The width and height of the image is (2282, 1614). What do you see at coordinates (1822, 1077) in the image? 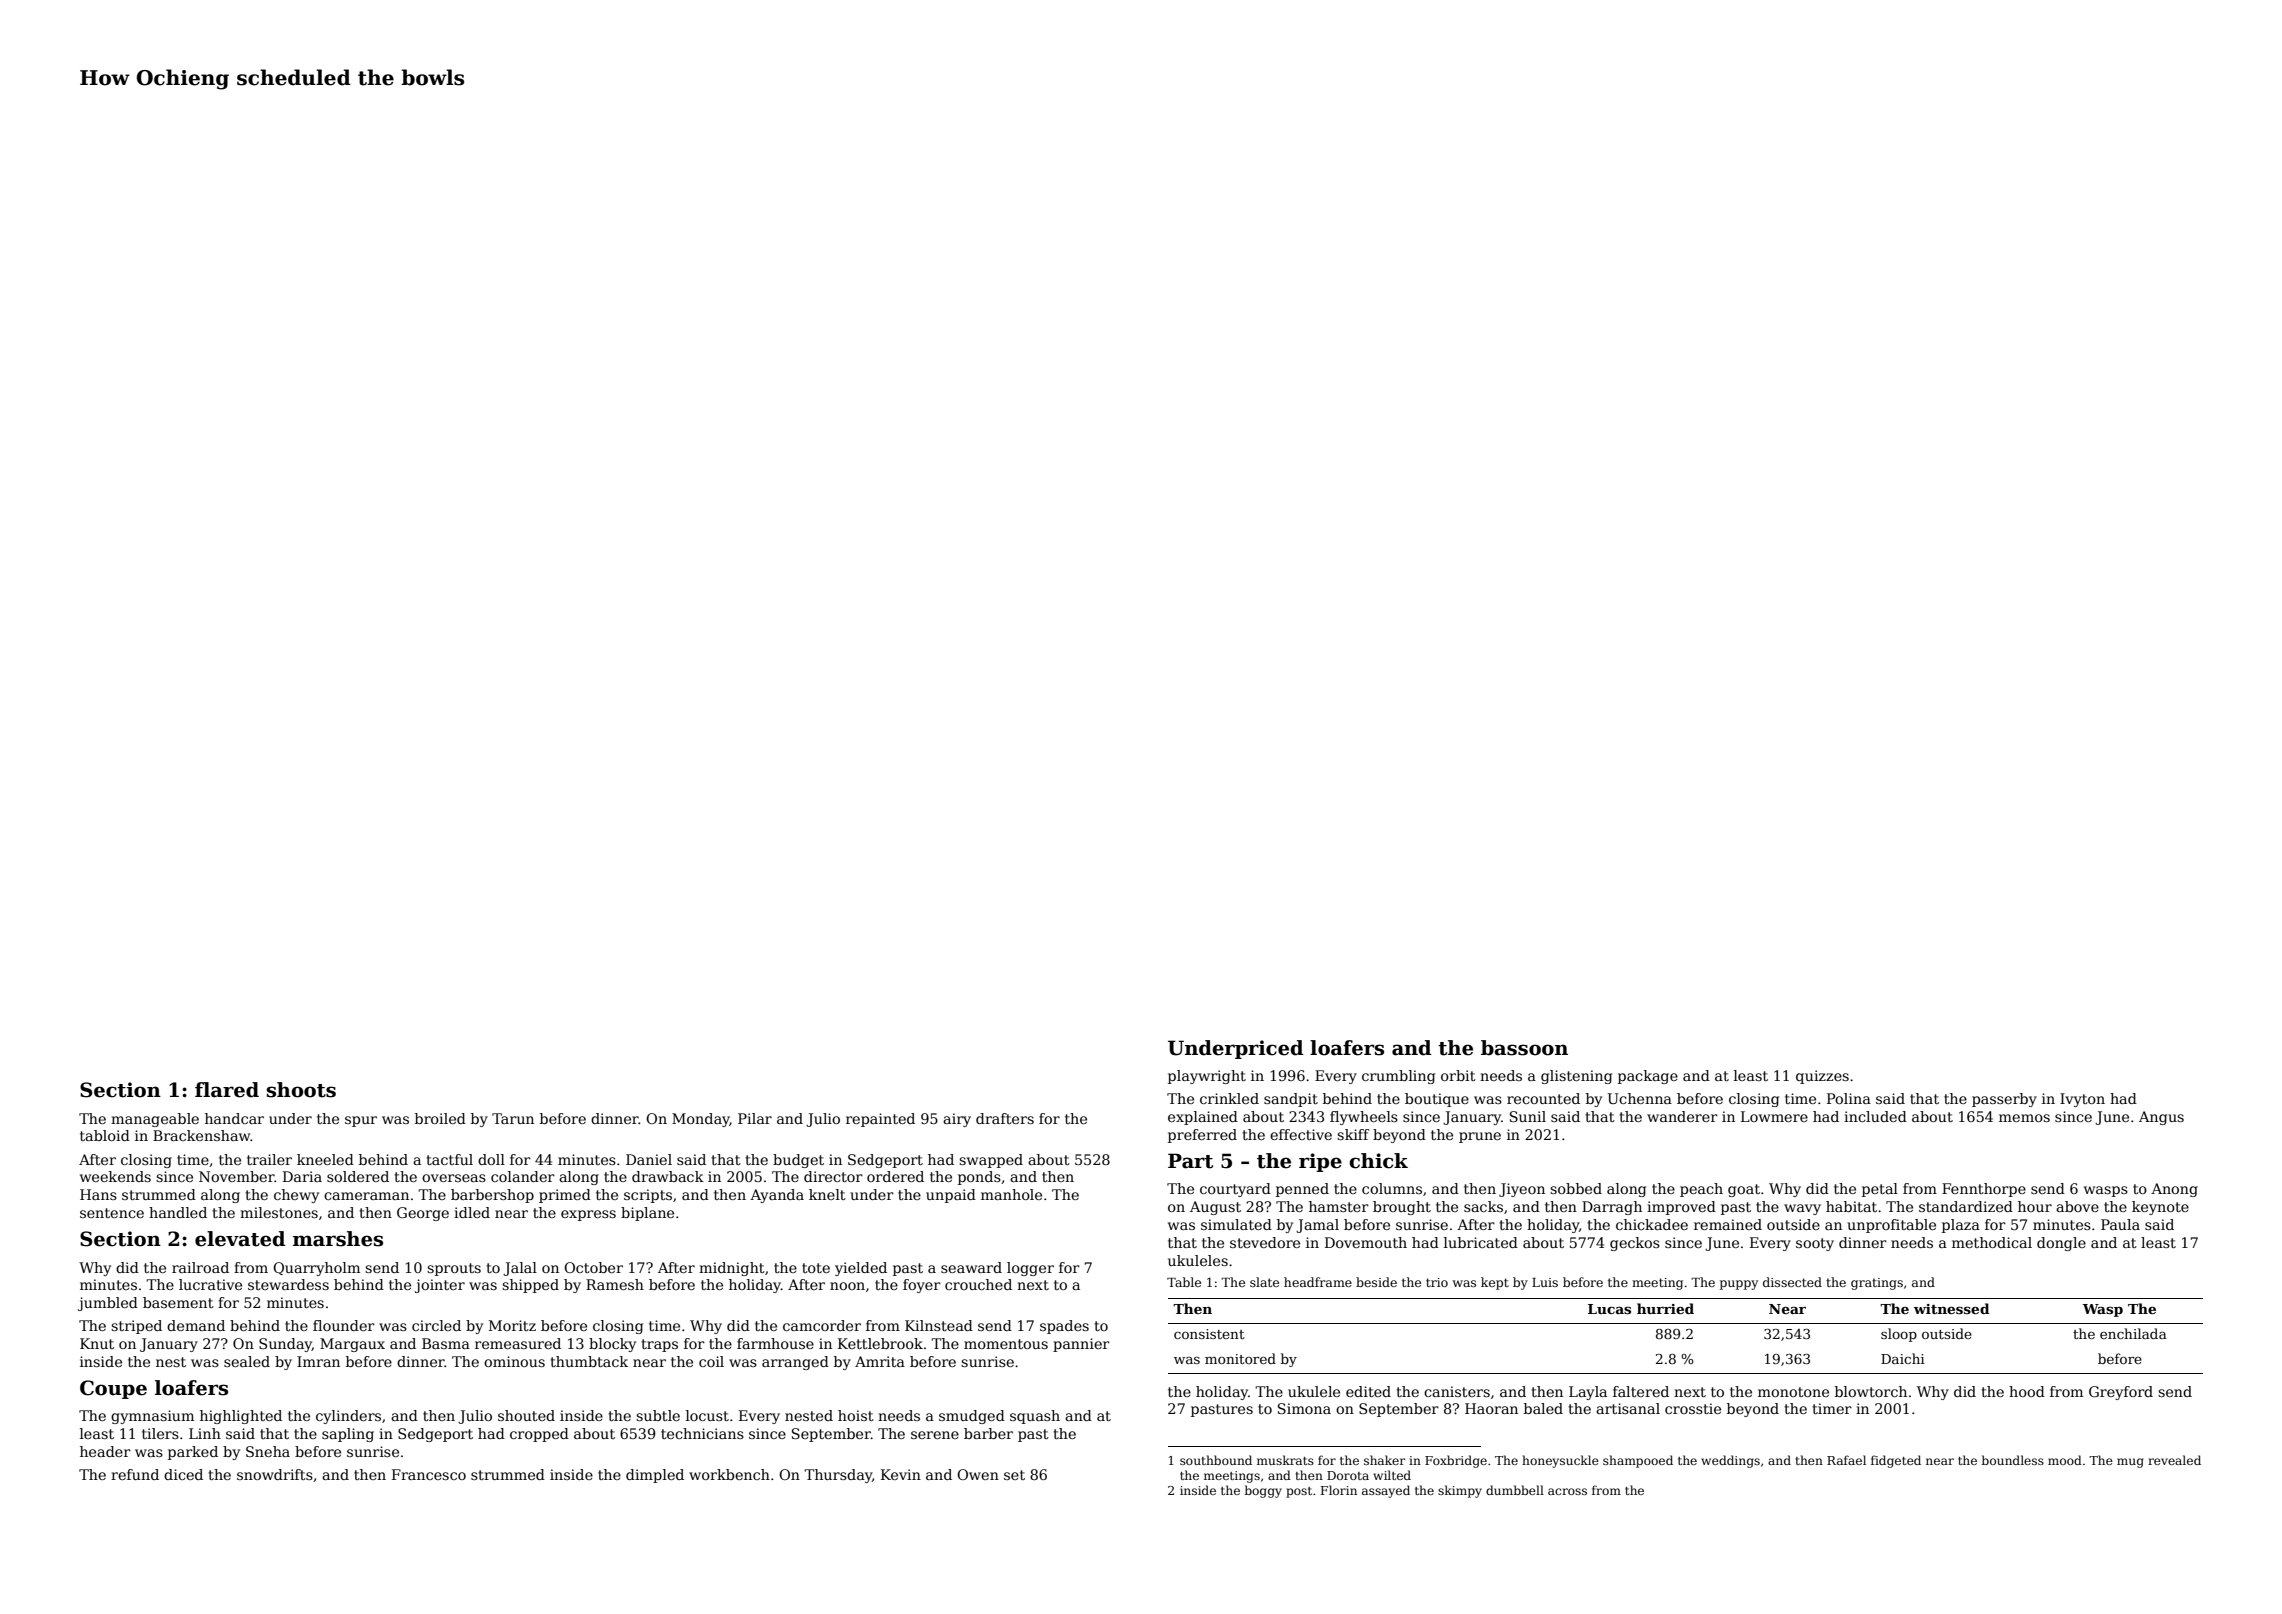
I see `quizzes` at bounding box center [1822, 1077].
